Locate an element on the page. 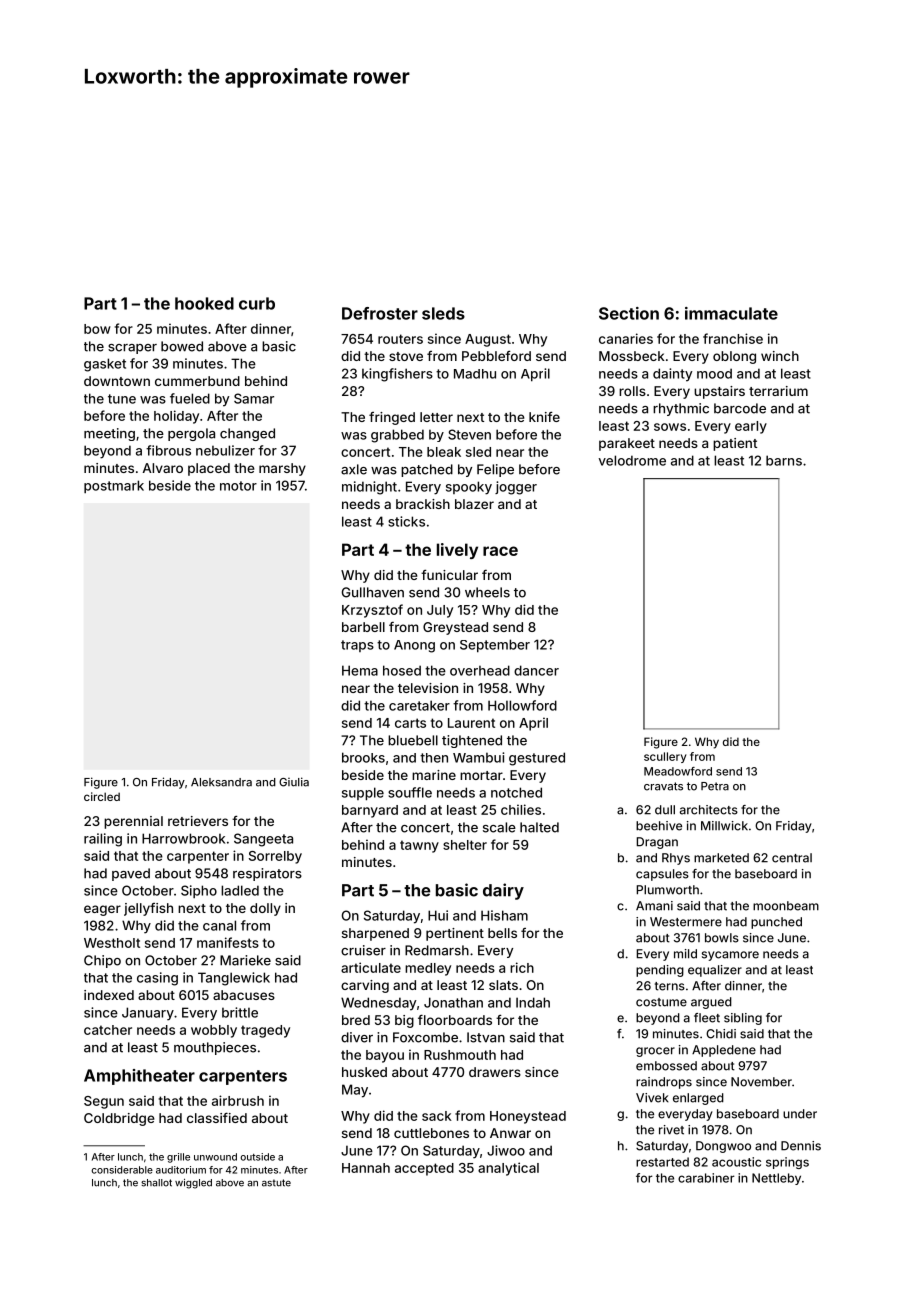 Image resolution: width=908 pixels, height=1316 pixels. stove is located at coordinates (406, 356).
